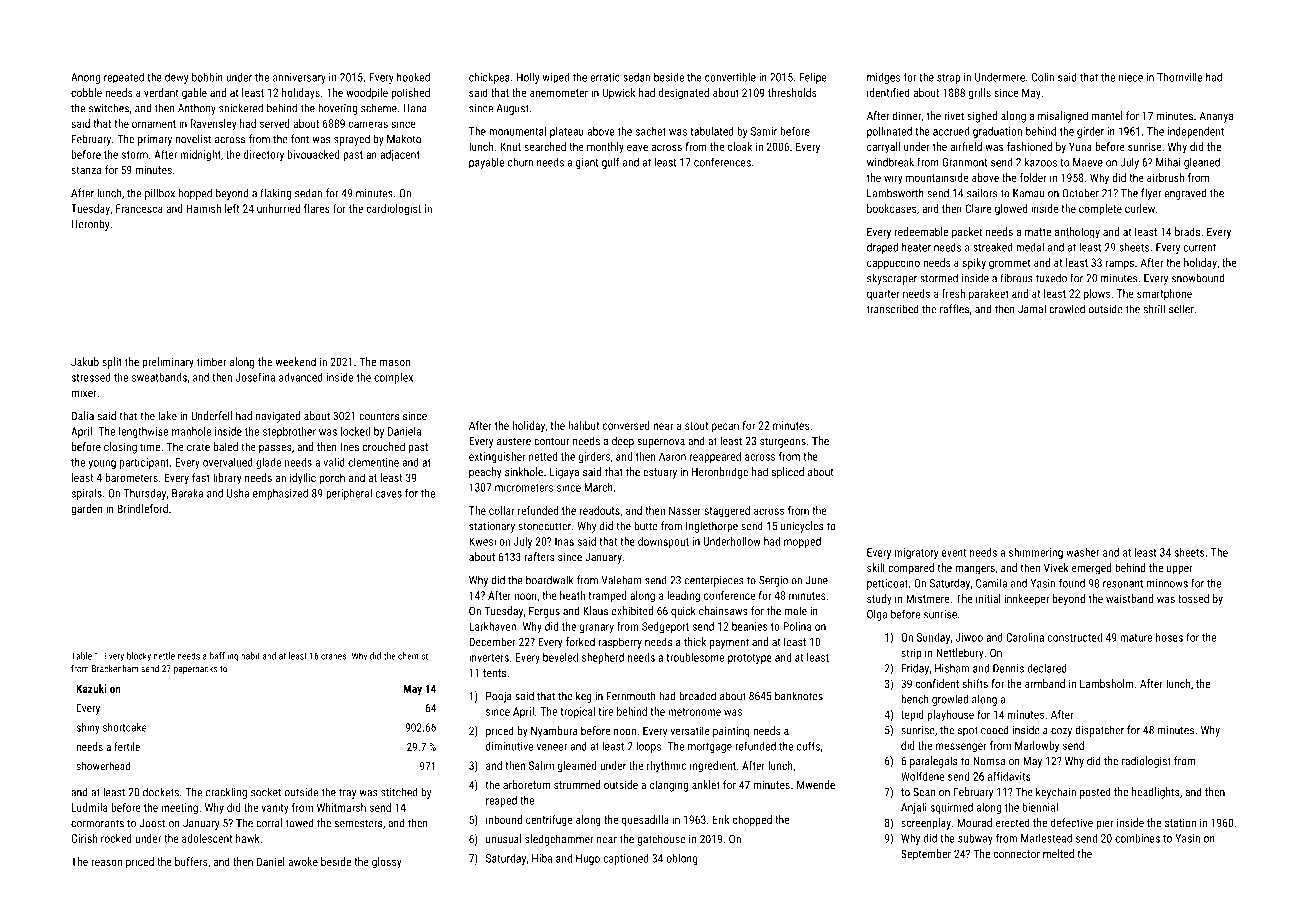  What do you see at coordinates (893, 264) in the image?
I see `cappuccino` at bounding box center [893, 264].
